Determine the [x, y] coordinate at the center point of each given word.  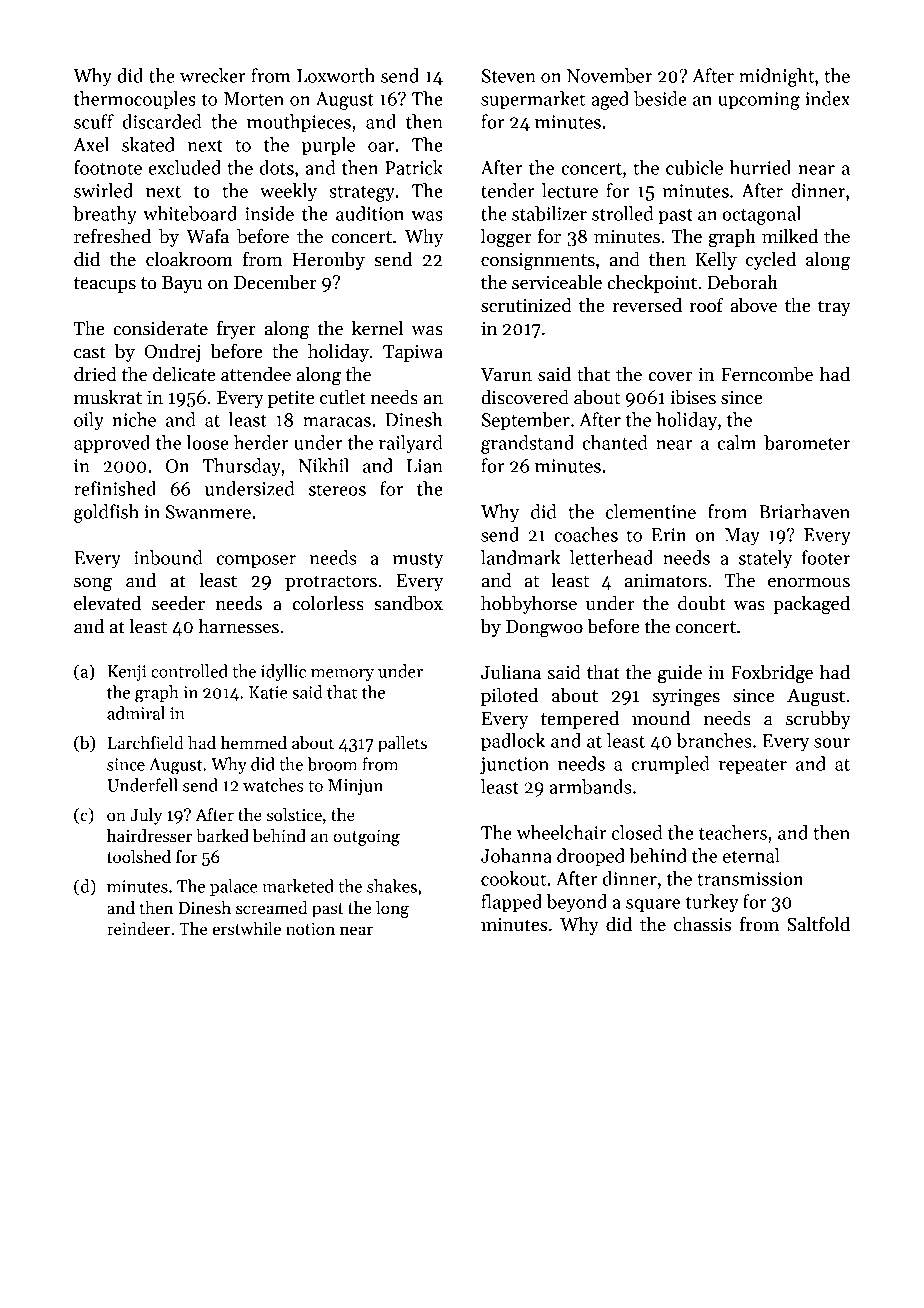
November [609, 75]
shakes [392, 886]
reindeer [138, 929]
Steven [509, 76]
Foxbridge [772, 674]
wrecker [213, 75]
